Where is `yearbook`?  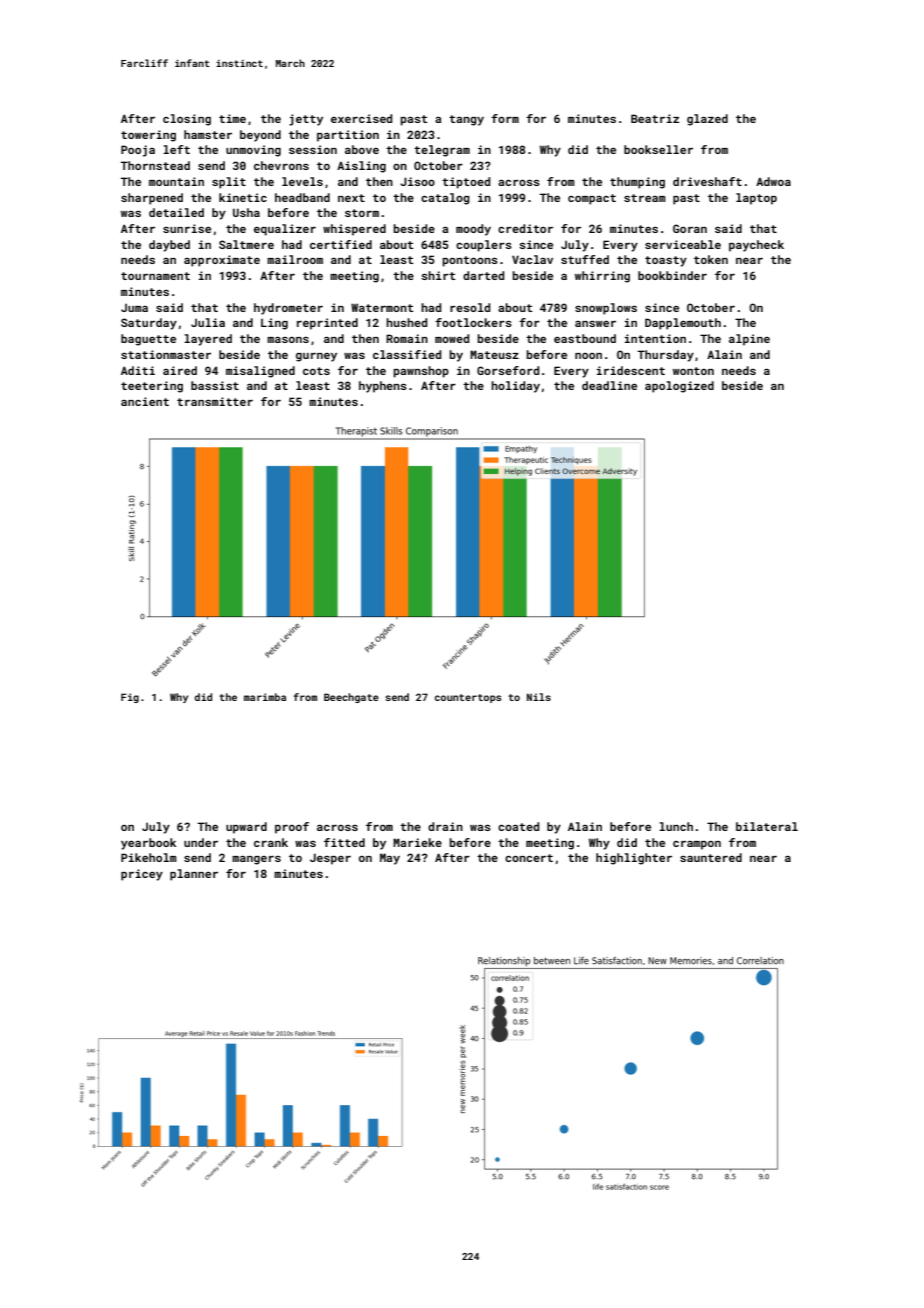 yearbook is located at coordinates (148, 844).
